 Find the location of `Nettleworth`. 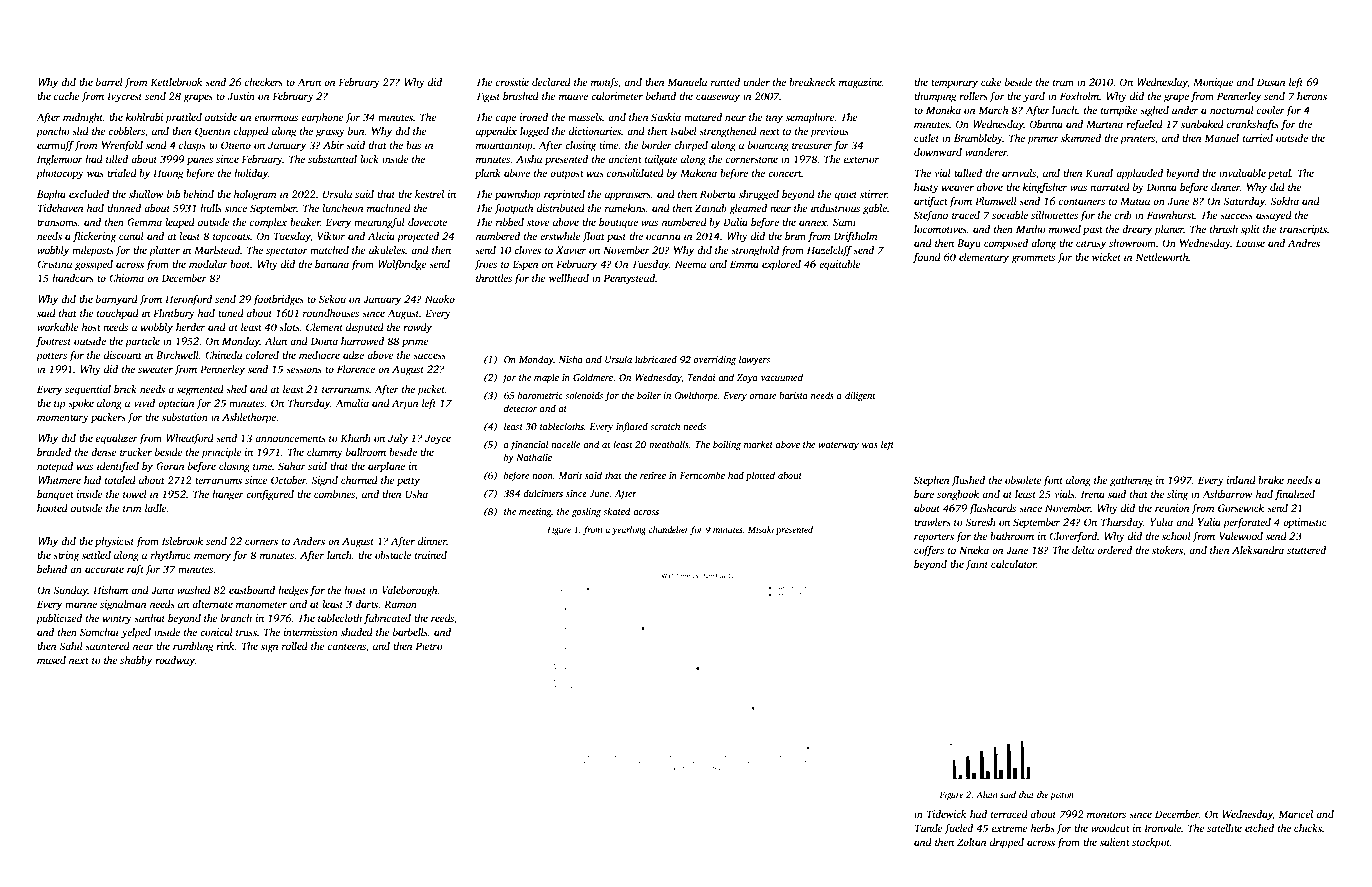

Nettleworth is located at coordinates (1162, 257).
